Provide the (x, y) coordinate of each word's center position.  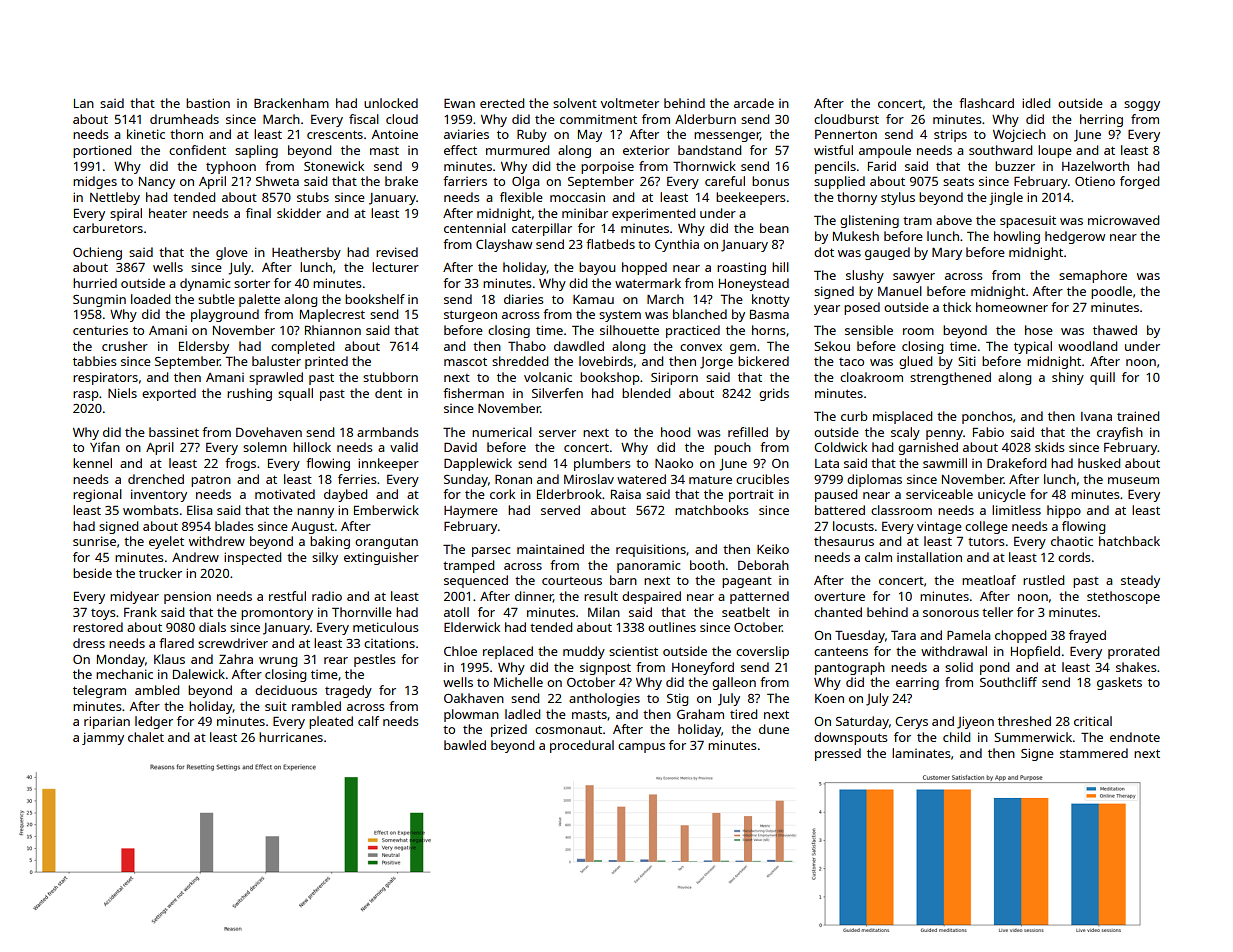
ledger (154, 722)
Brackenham (291, 103)
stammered (1094, 753)
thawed (1115, 330)
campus (641, 748)
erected (502, 103)
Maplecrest (332, 315)
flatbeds (610, 244)
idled (1036, 103)
